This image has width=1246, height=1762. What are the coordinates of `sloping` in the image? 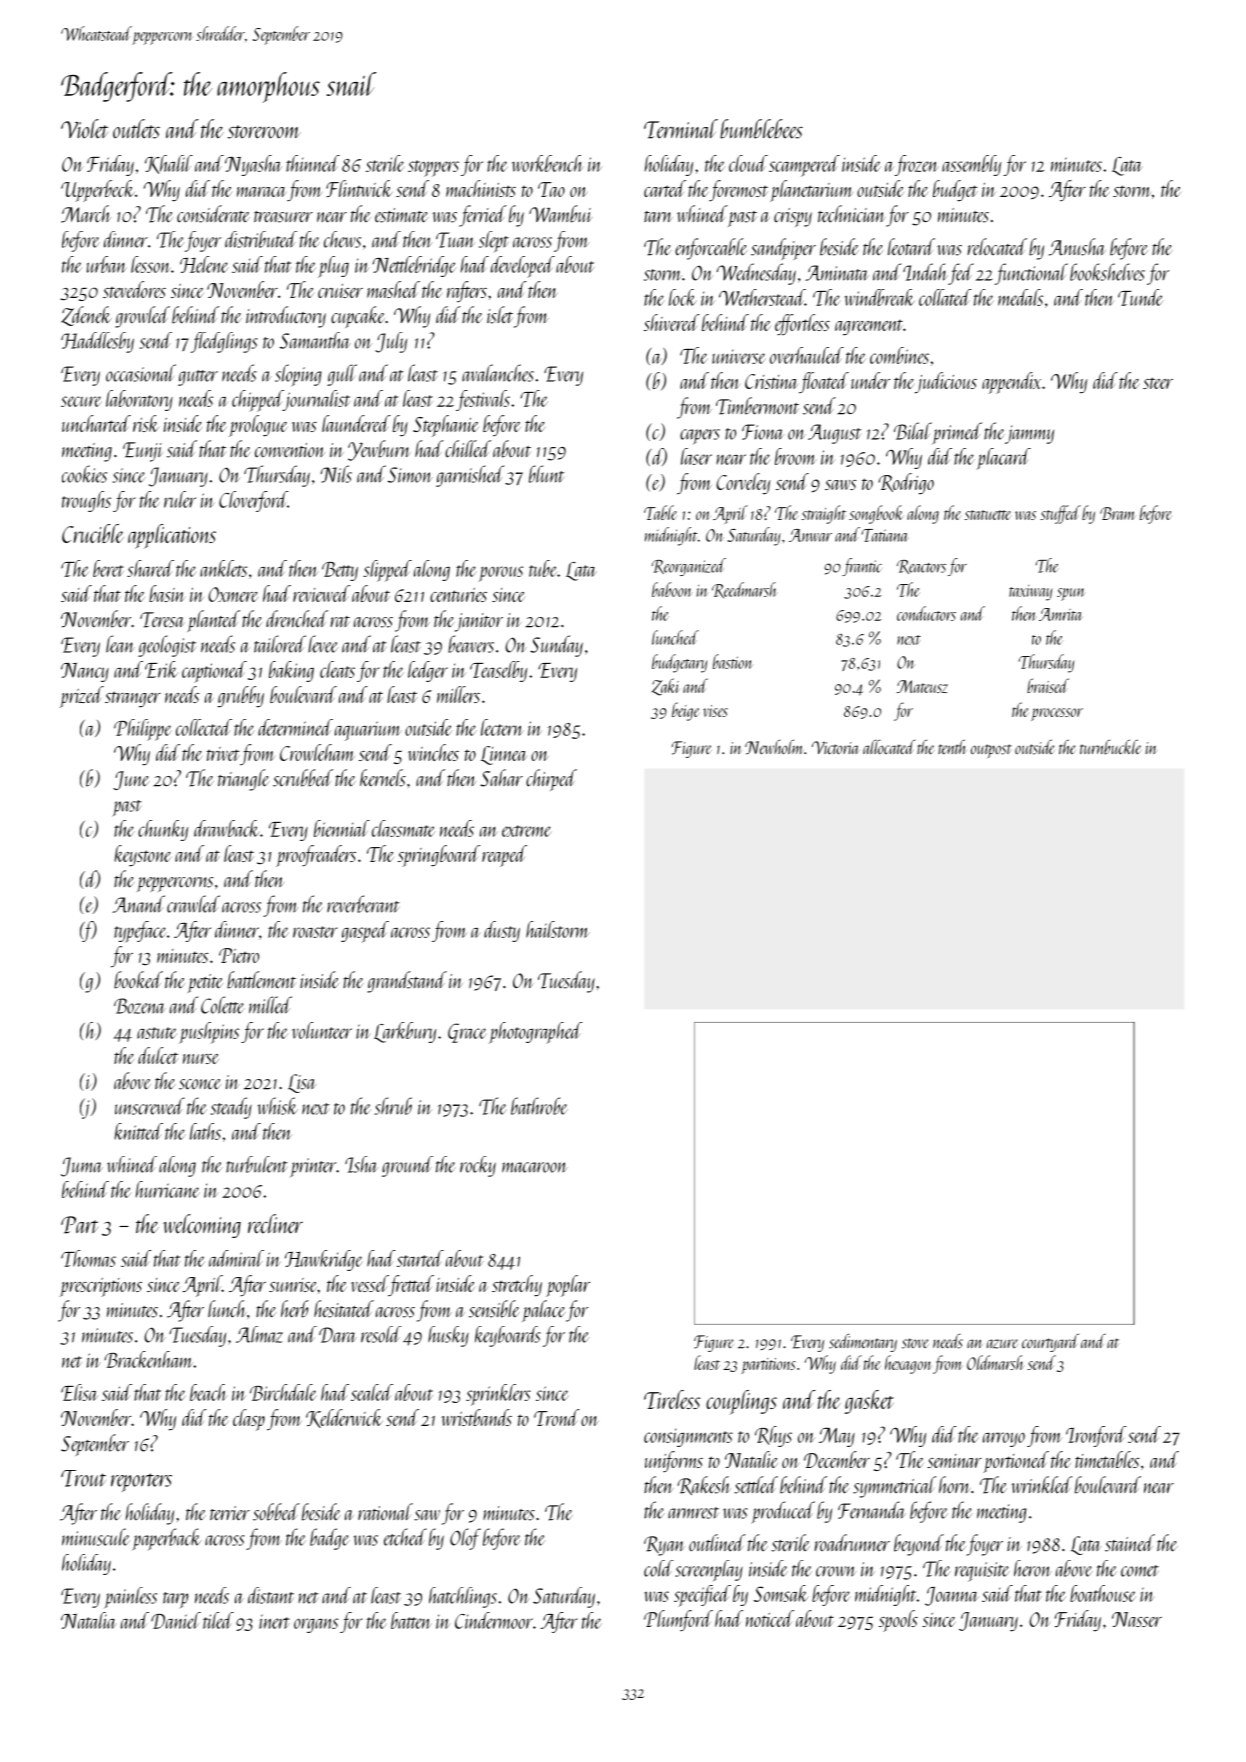 It's located at (298, 375).
